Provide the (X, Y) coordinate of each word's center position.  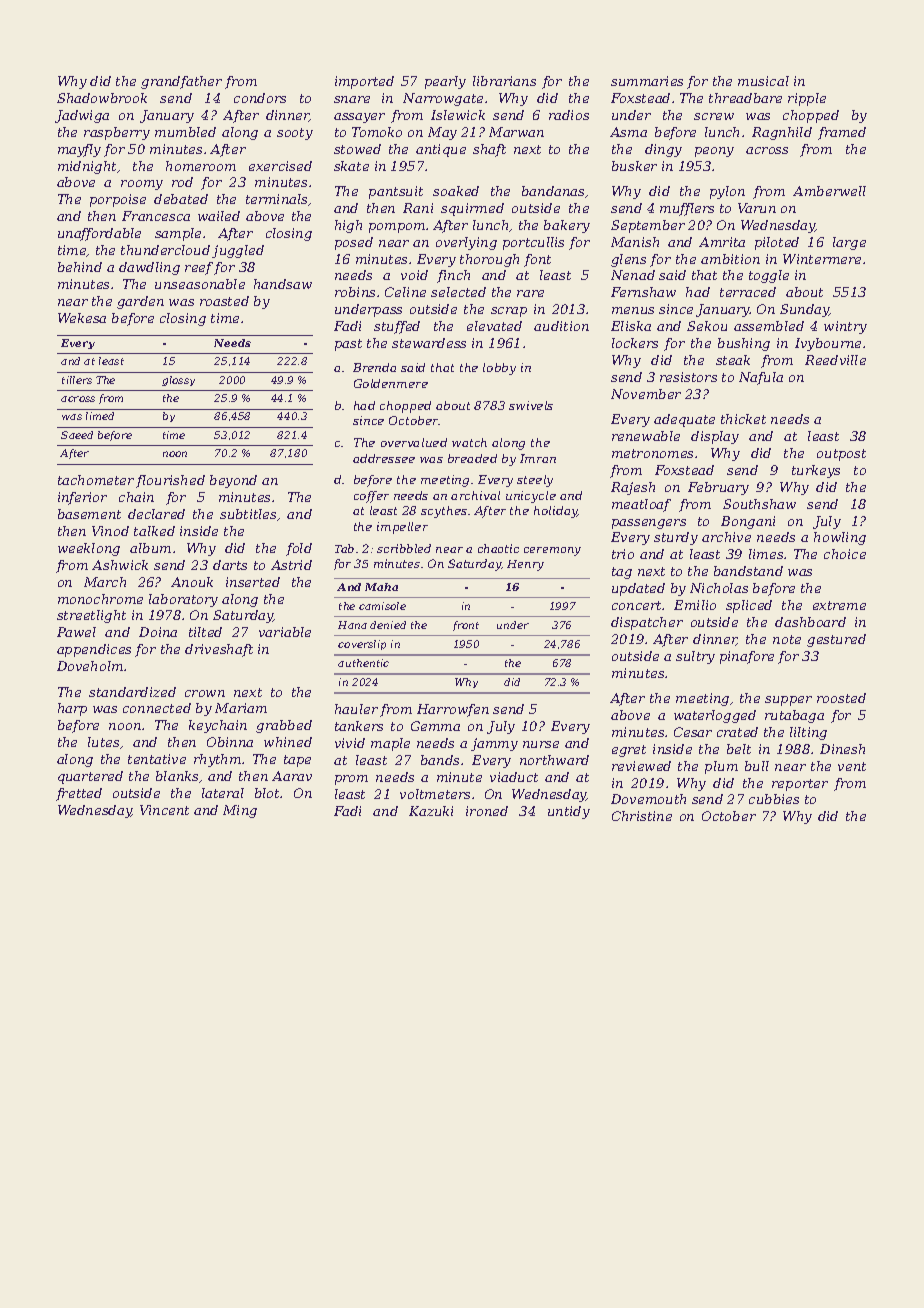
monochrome (100, 599)
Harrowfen (453, 710)
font (537, 260)
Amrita (722, 242)
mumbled (185, 132)
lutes (103, 742)
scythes (444, 512)
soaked (456, 191)
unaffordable (99, 234)
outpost (841, 455)
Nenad (633, 275)
